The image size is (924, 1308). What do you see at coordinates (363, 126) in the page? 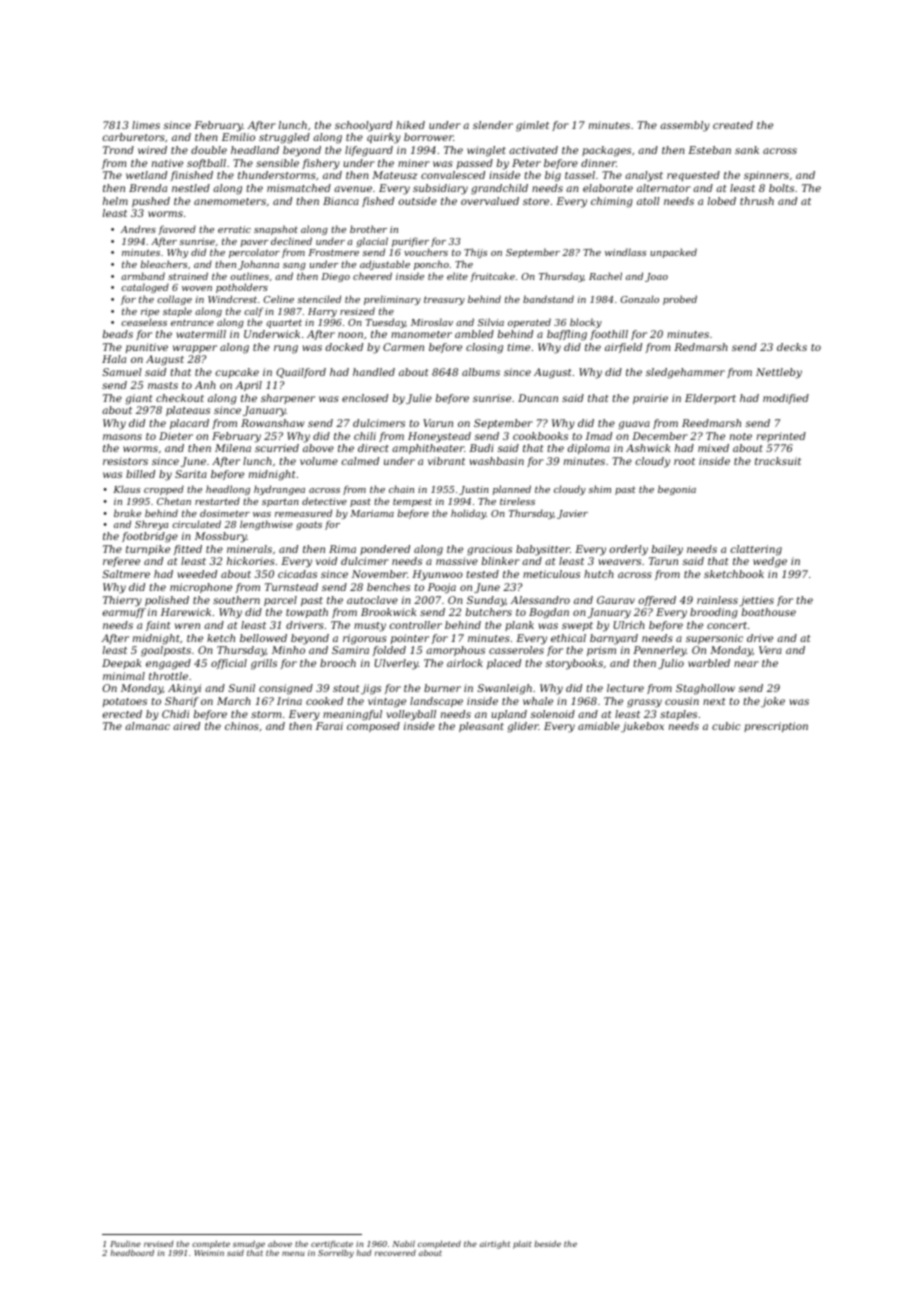
I see `schoolyard` at bounding box center [363, 126].
